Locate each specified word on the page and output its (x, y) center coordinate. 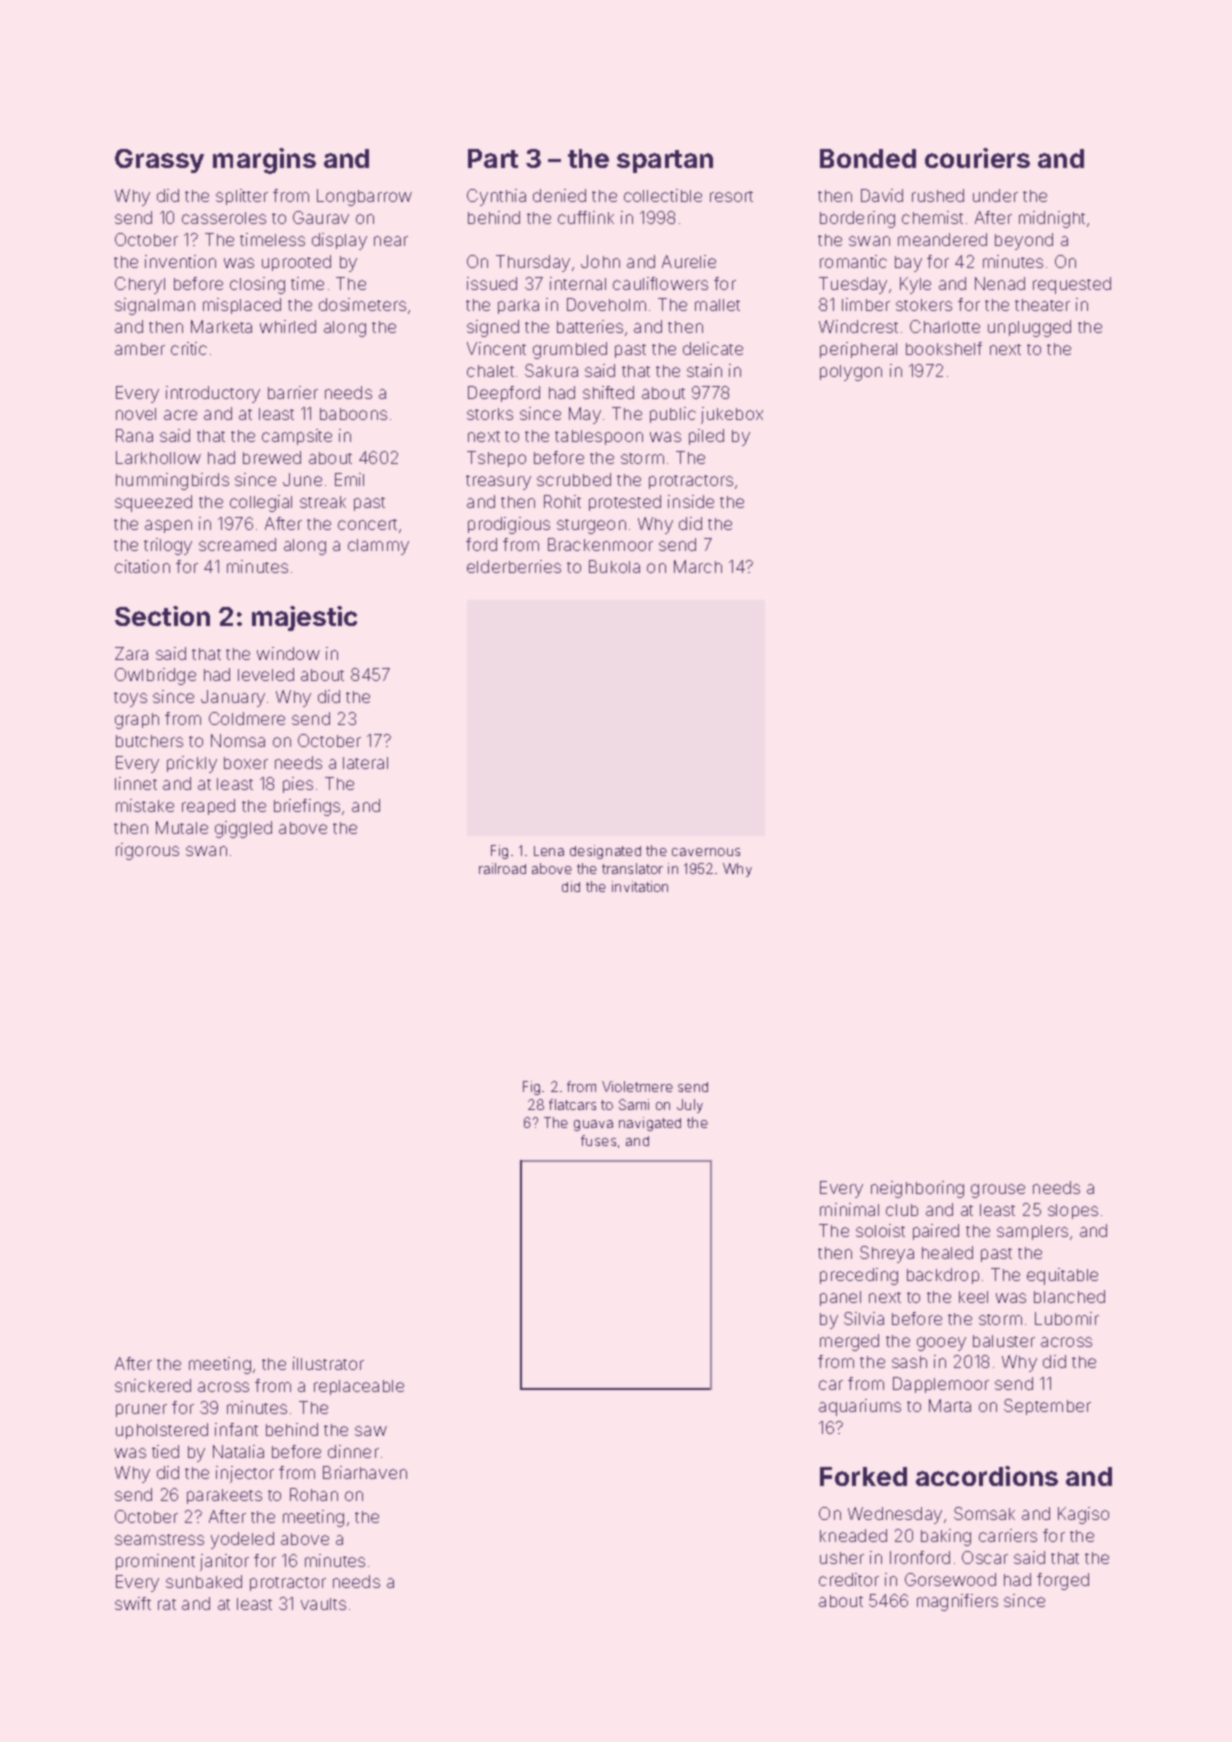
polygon (851, 373)
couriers (977, 158)
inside (691, 501)
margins (264, 161)
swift (133, 1603)
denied (559, 195)
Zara (131, 653)
